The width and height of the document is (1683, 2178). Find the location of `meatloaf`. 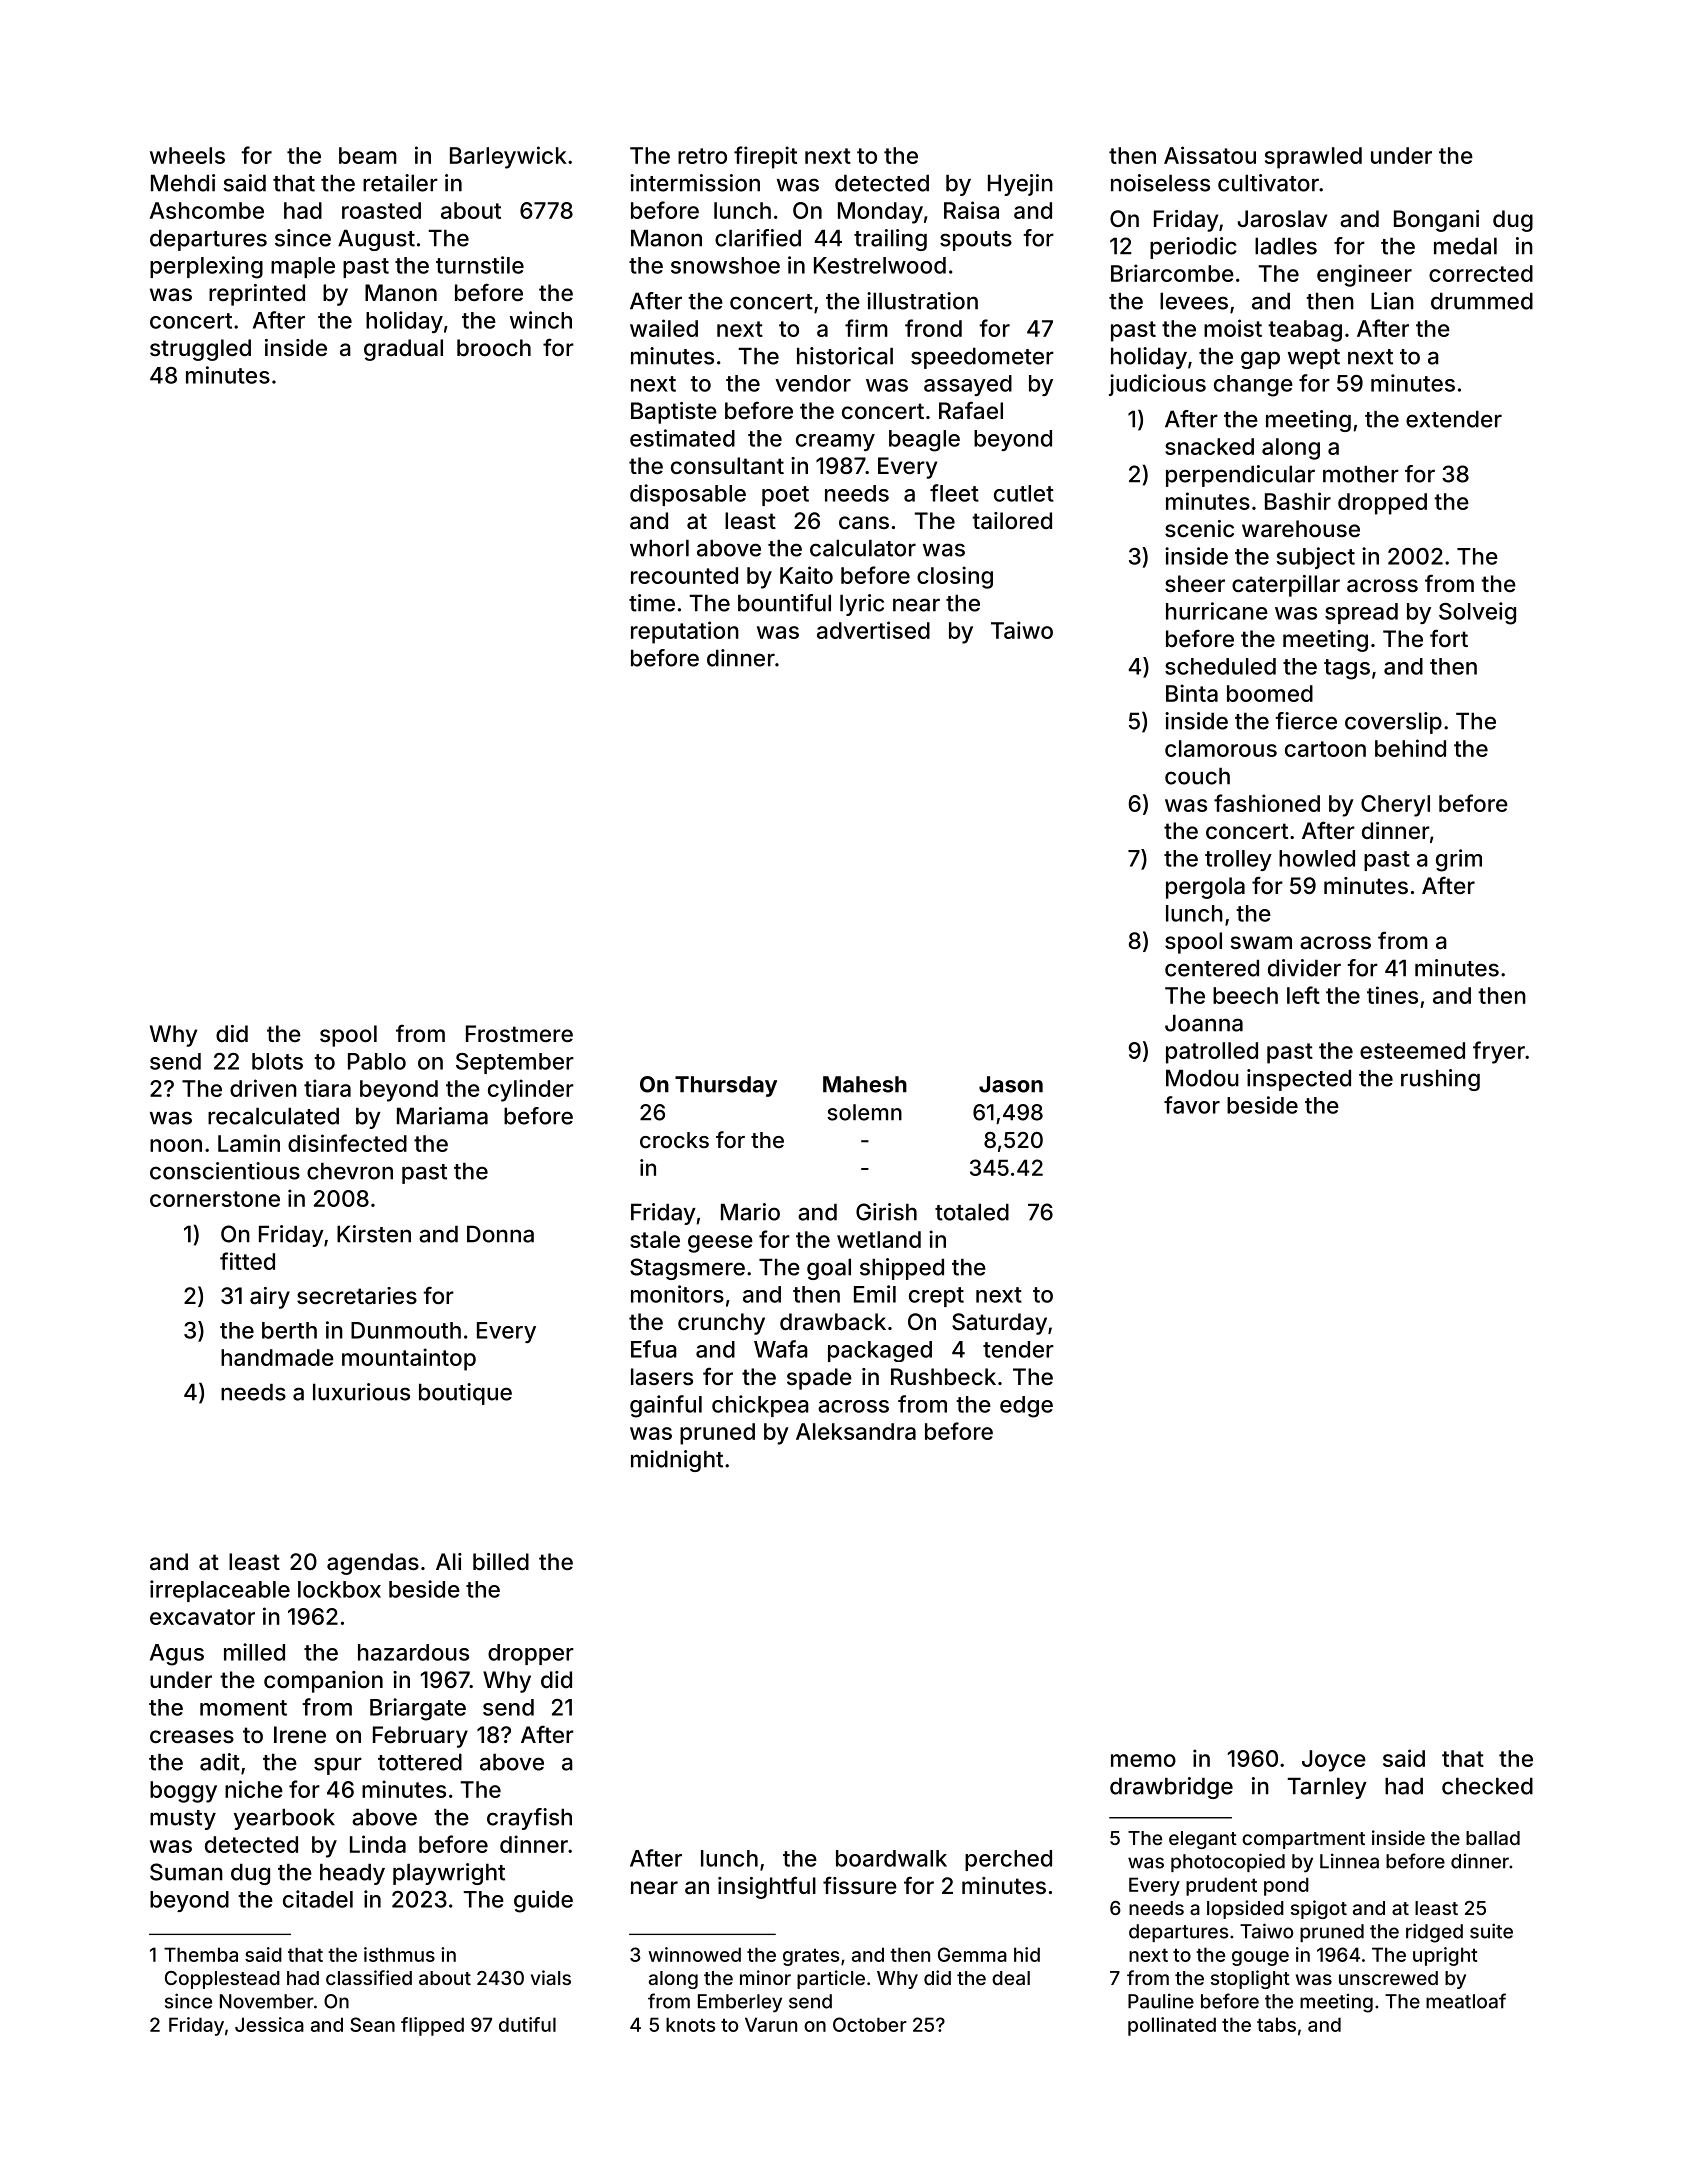

meatloaf is located at coordinates (1466, 2001).
